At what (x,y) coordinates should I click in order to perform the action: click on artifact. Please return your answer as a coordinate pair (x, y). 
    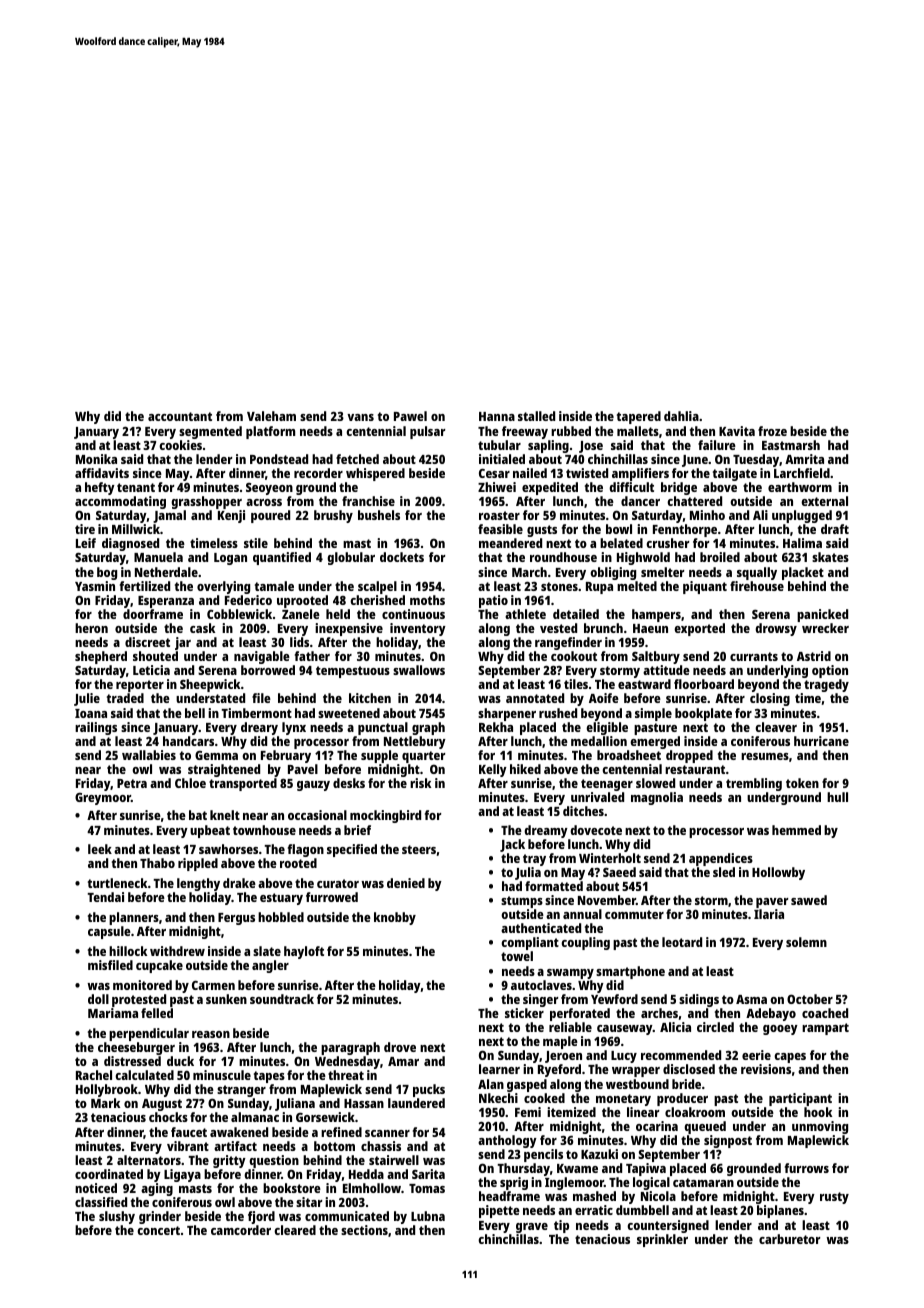
    Looking at the image, I should click on (235, 1146).
